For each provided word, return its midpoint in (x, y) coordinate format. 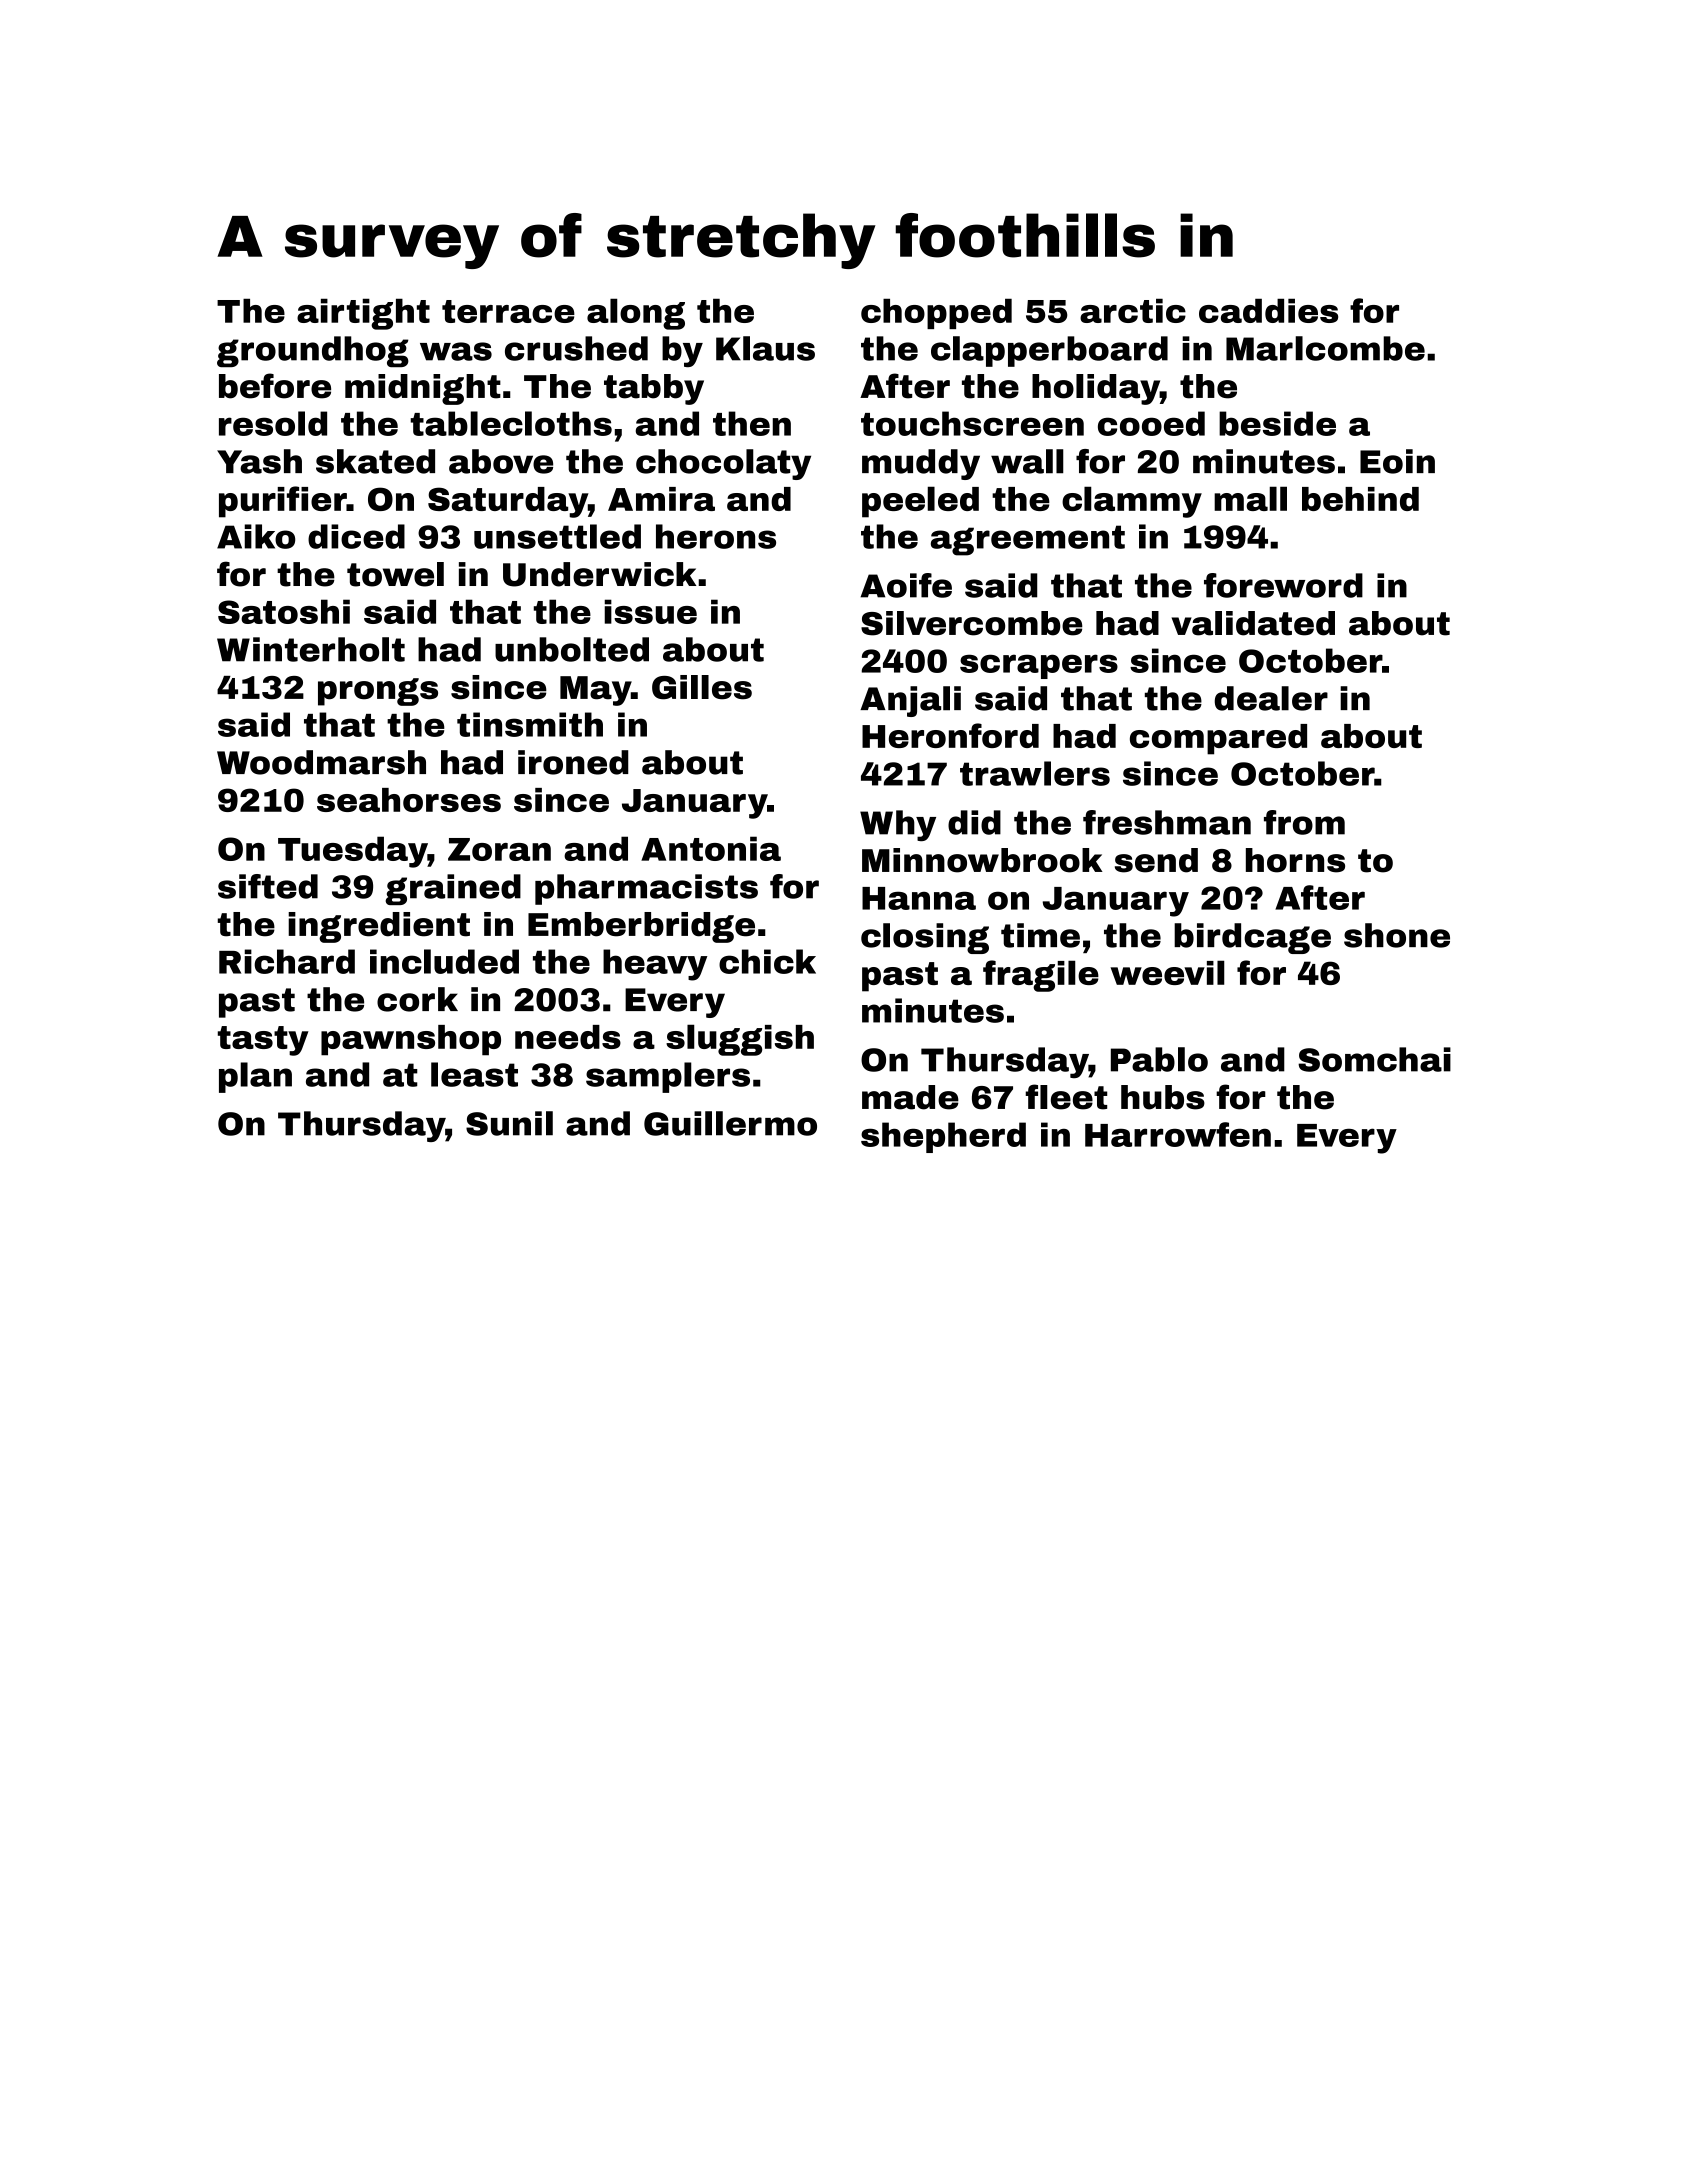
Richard (287, 961)
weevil (1168, 972)
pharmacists (646, 889)
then (752, 423)
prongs (378, 692)
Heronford (950, 735)
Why (898, 825)
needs (568, 1037)
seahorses (409, 800)
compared (1218, 739)
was (456, 351)
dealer (1271, 698)
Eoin (1397, 461)
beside (1277, 423)
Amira (661, 499)
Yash (259, 461)
